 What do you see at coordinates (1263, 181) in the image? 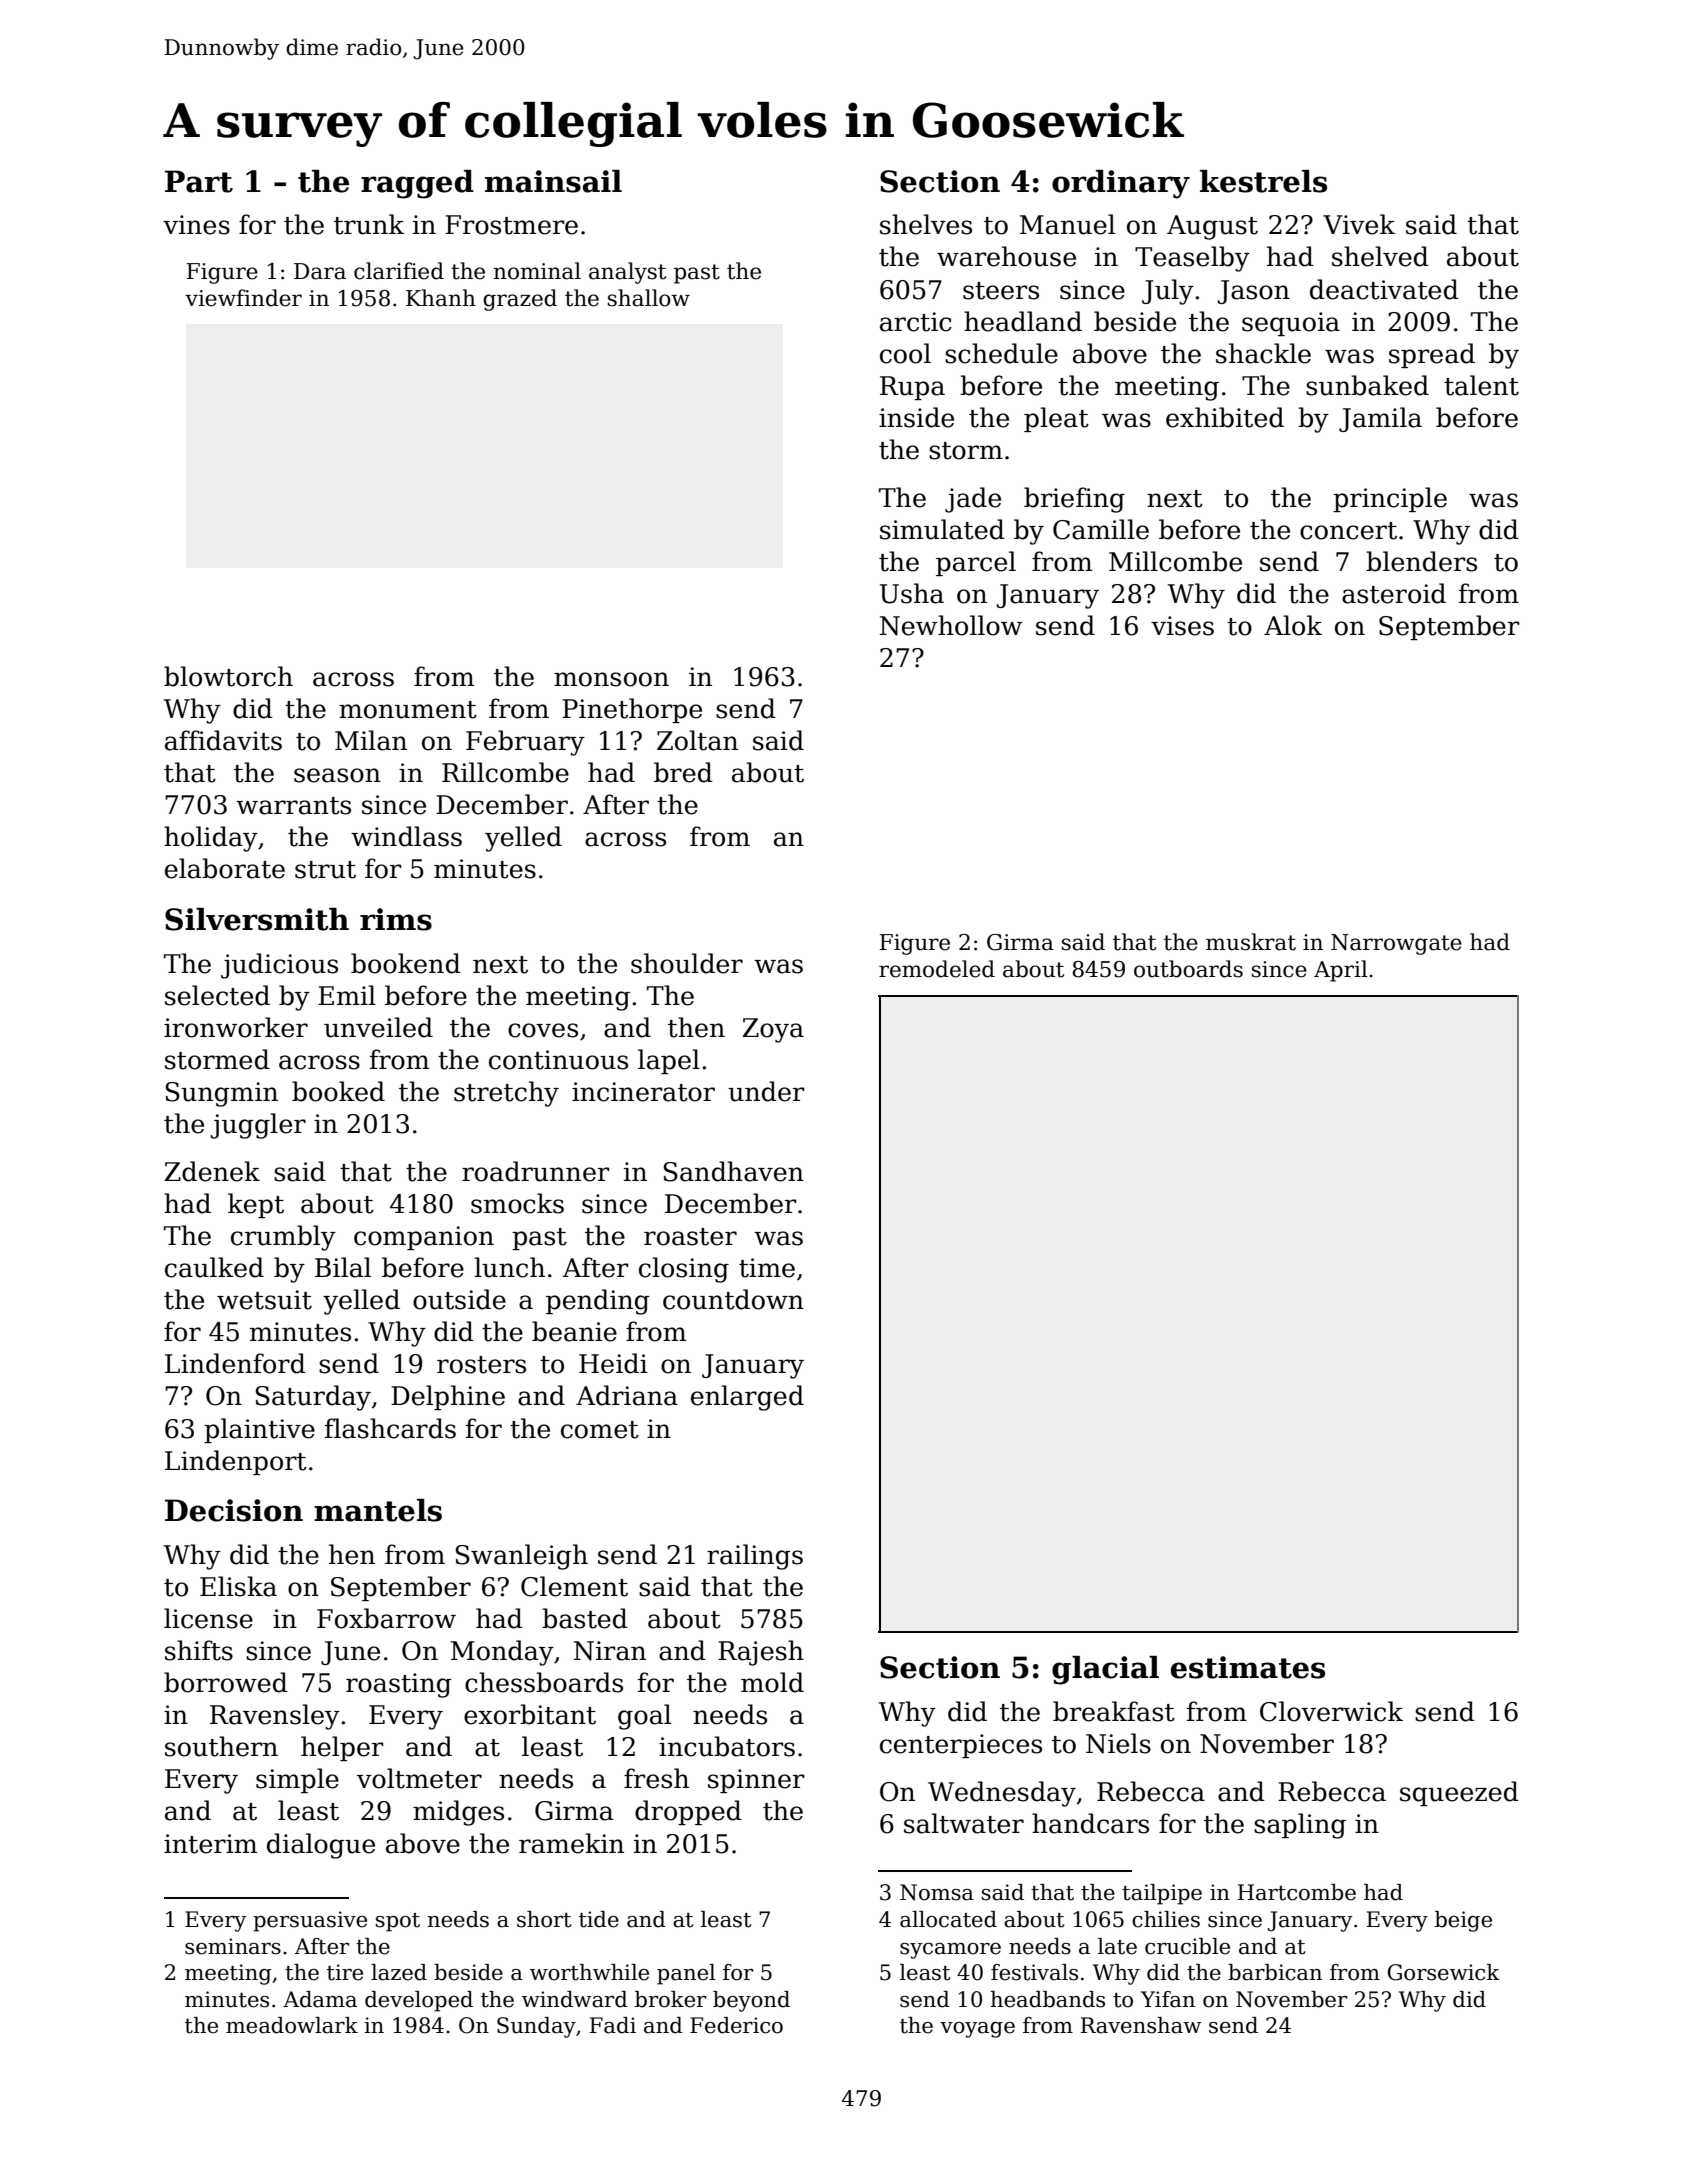
I see `kestrels` at bounding box center [1263, 181].
